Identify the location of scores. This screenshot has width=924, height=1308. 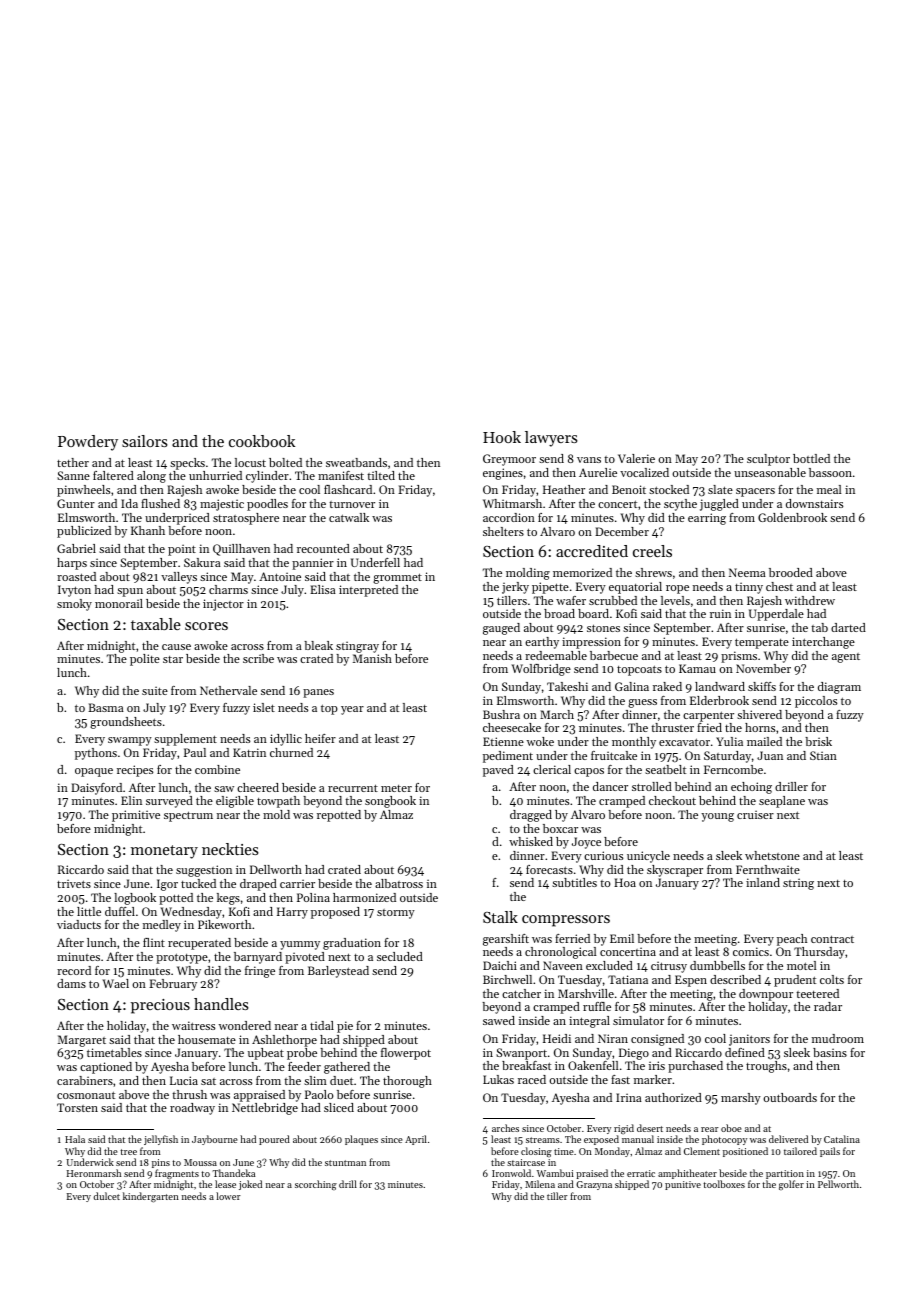
(206, 626).
